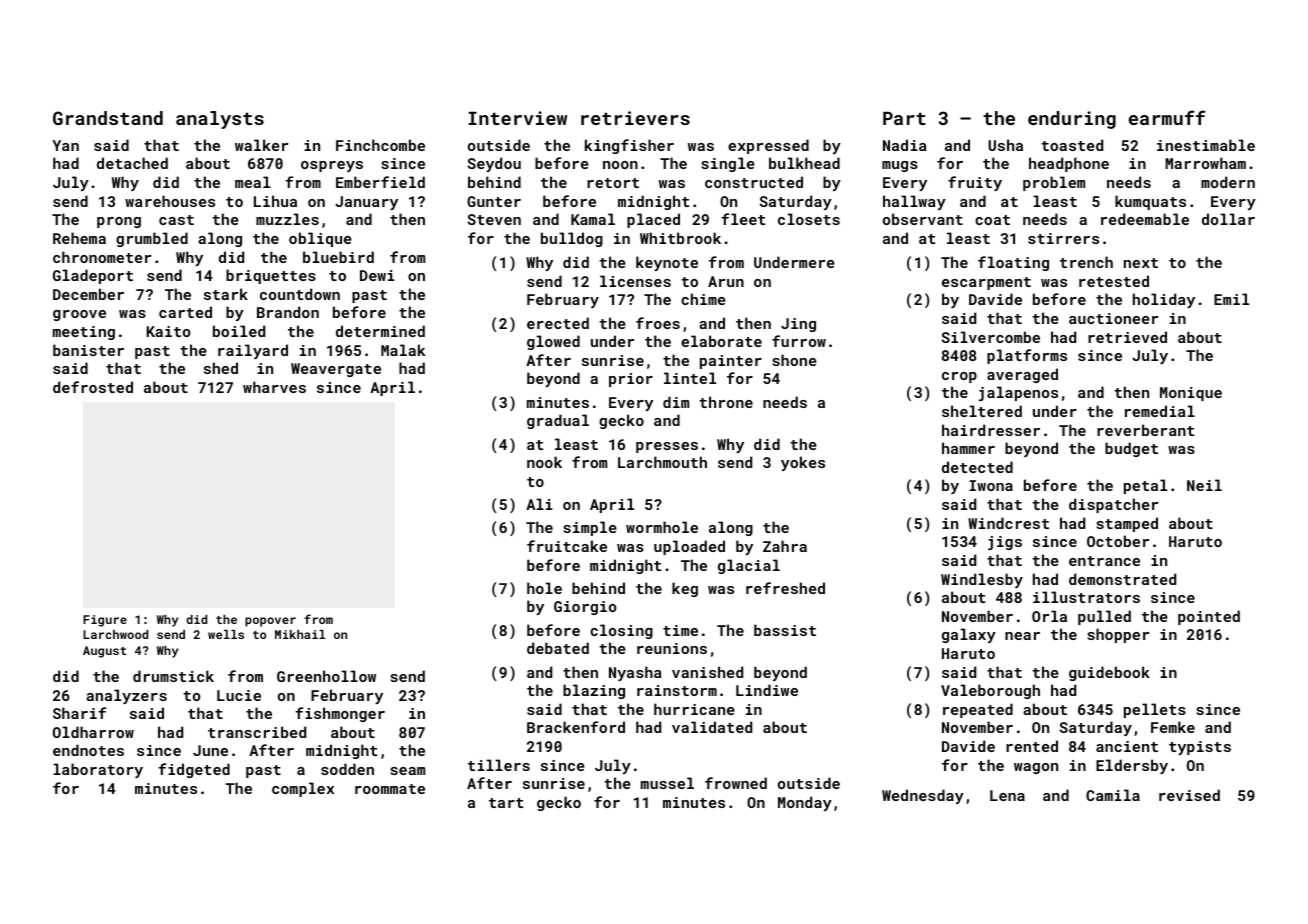 The width and height of the screenshot is (1308, 924). What do you see at coordinates (544, 462) in the screenshot?
I see `nook` at bounding box center [544, 462].
